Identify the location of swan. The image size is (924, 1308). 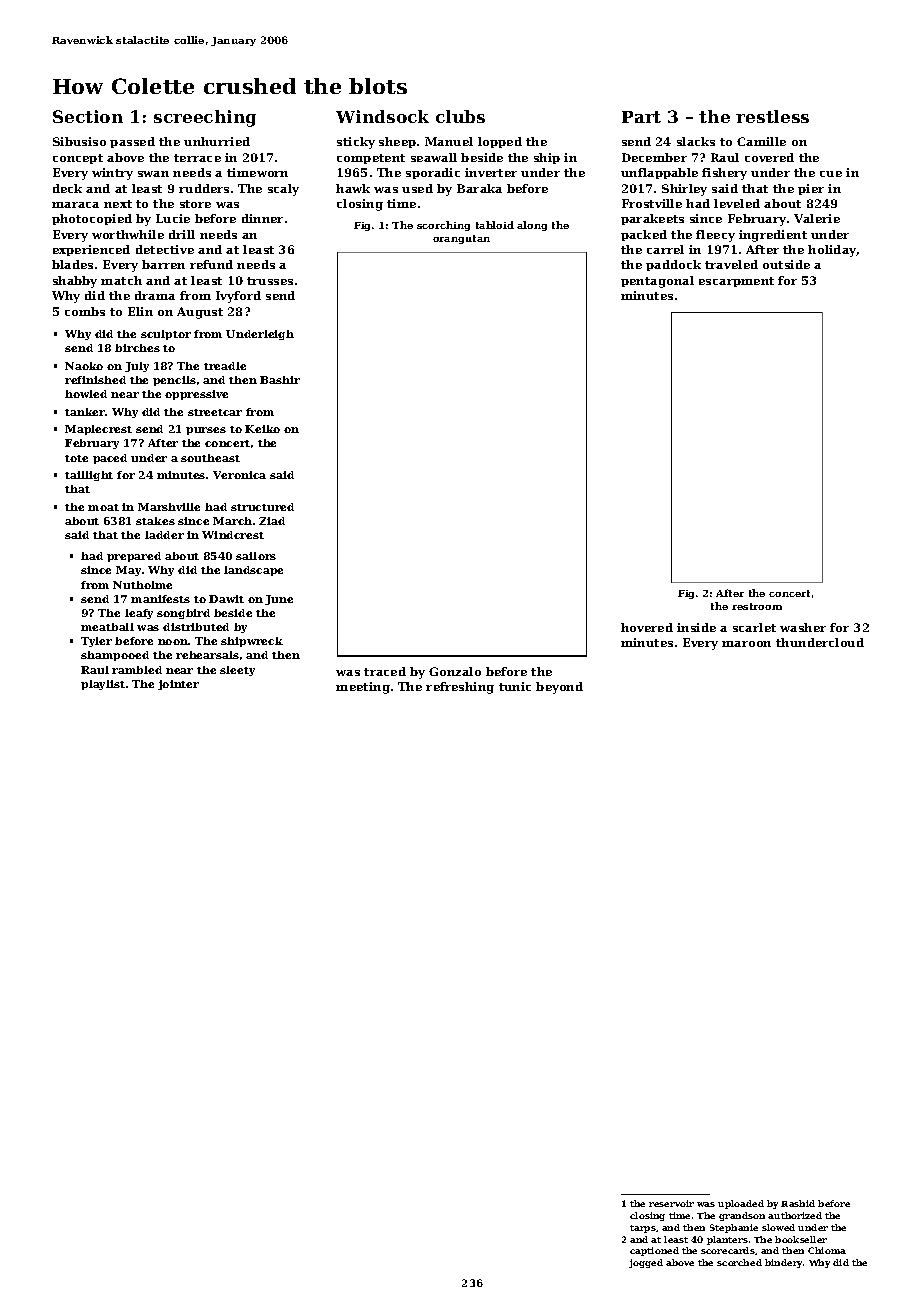
(153, 174).
